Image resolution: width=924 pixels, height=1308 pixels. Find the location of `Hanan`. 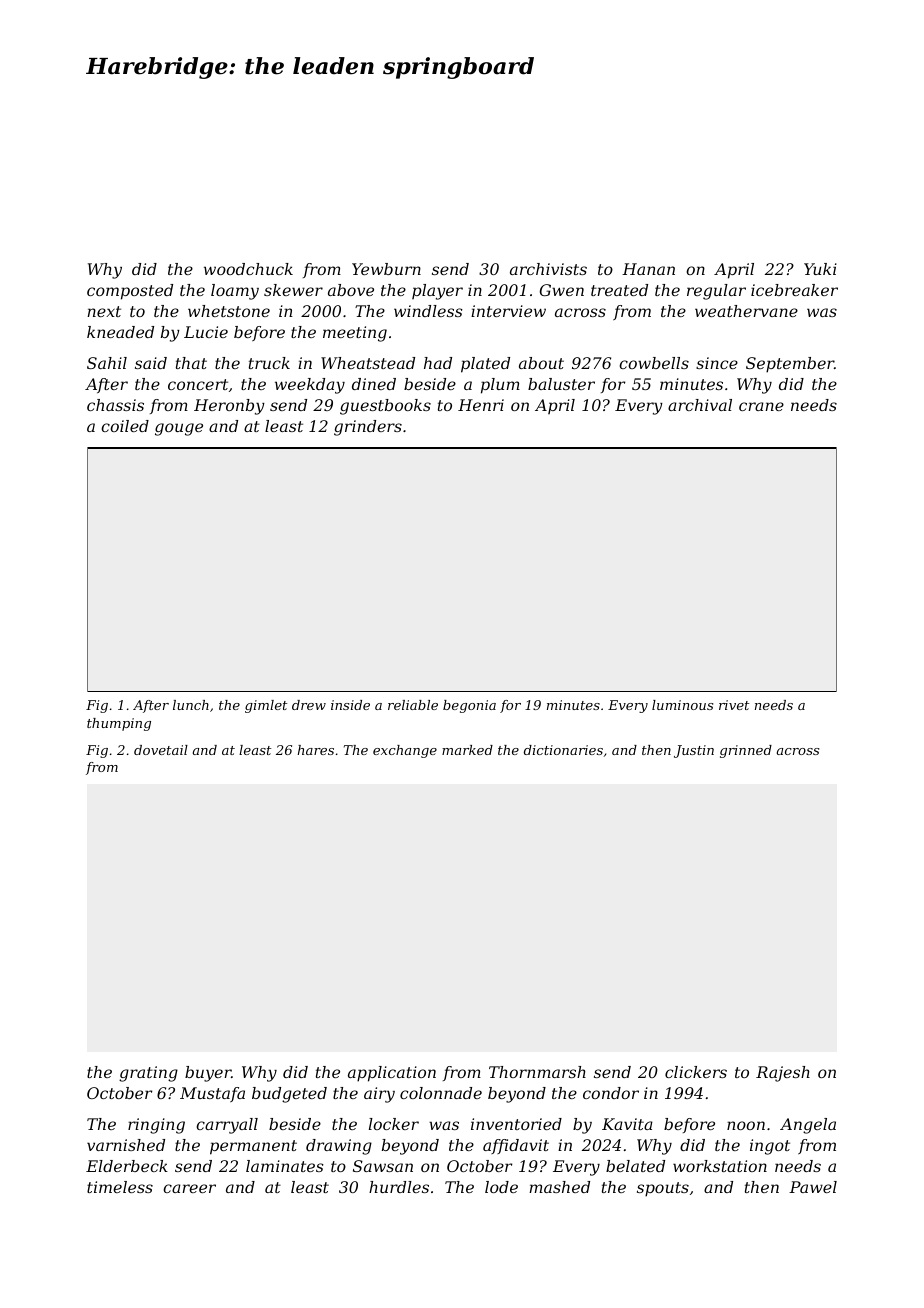

Hanan is located at coordinates (648, 269).
